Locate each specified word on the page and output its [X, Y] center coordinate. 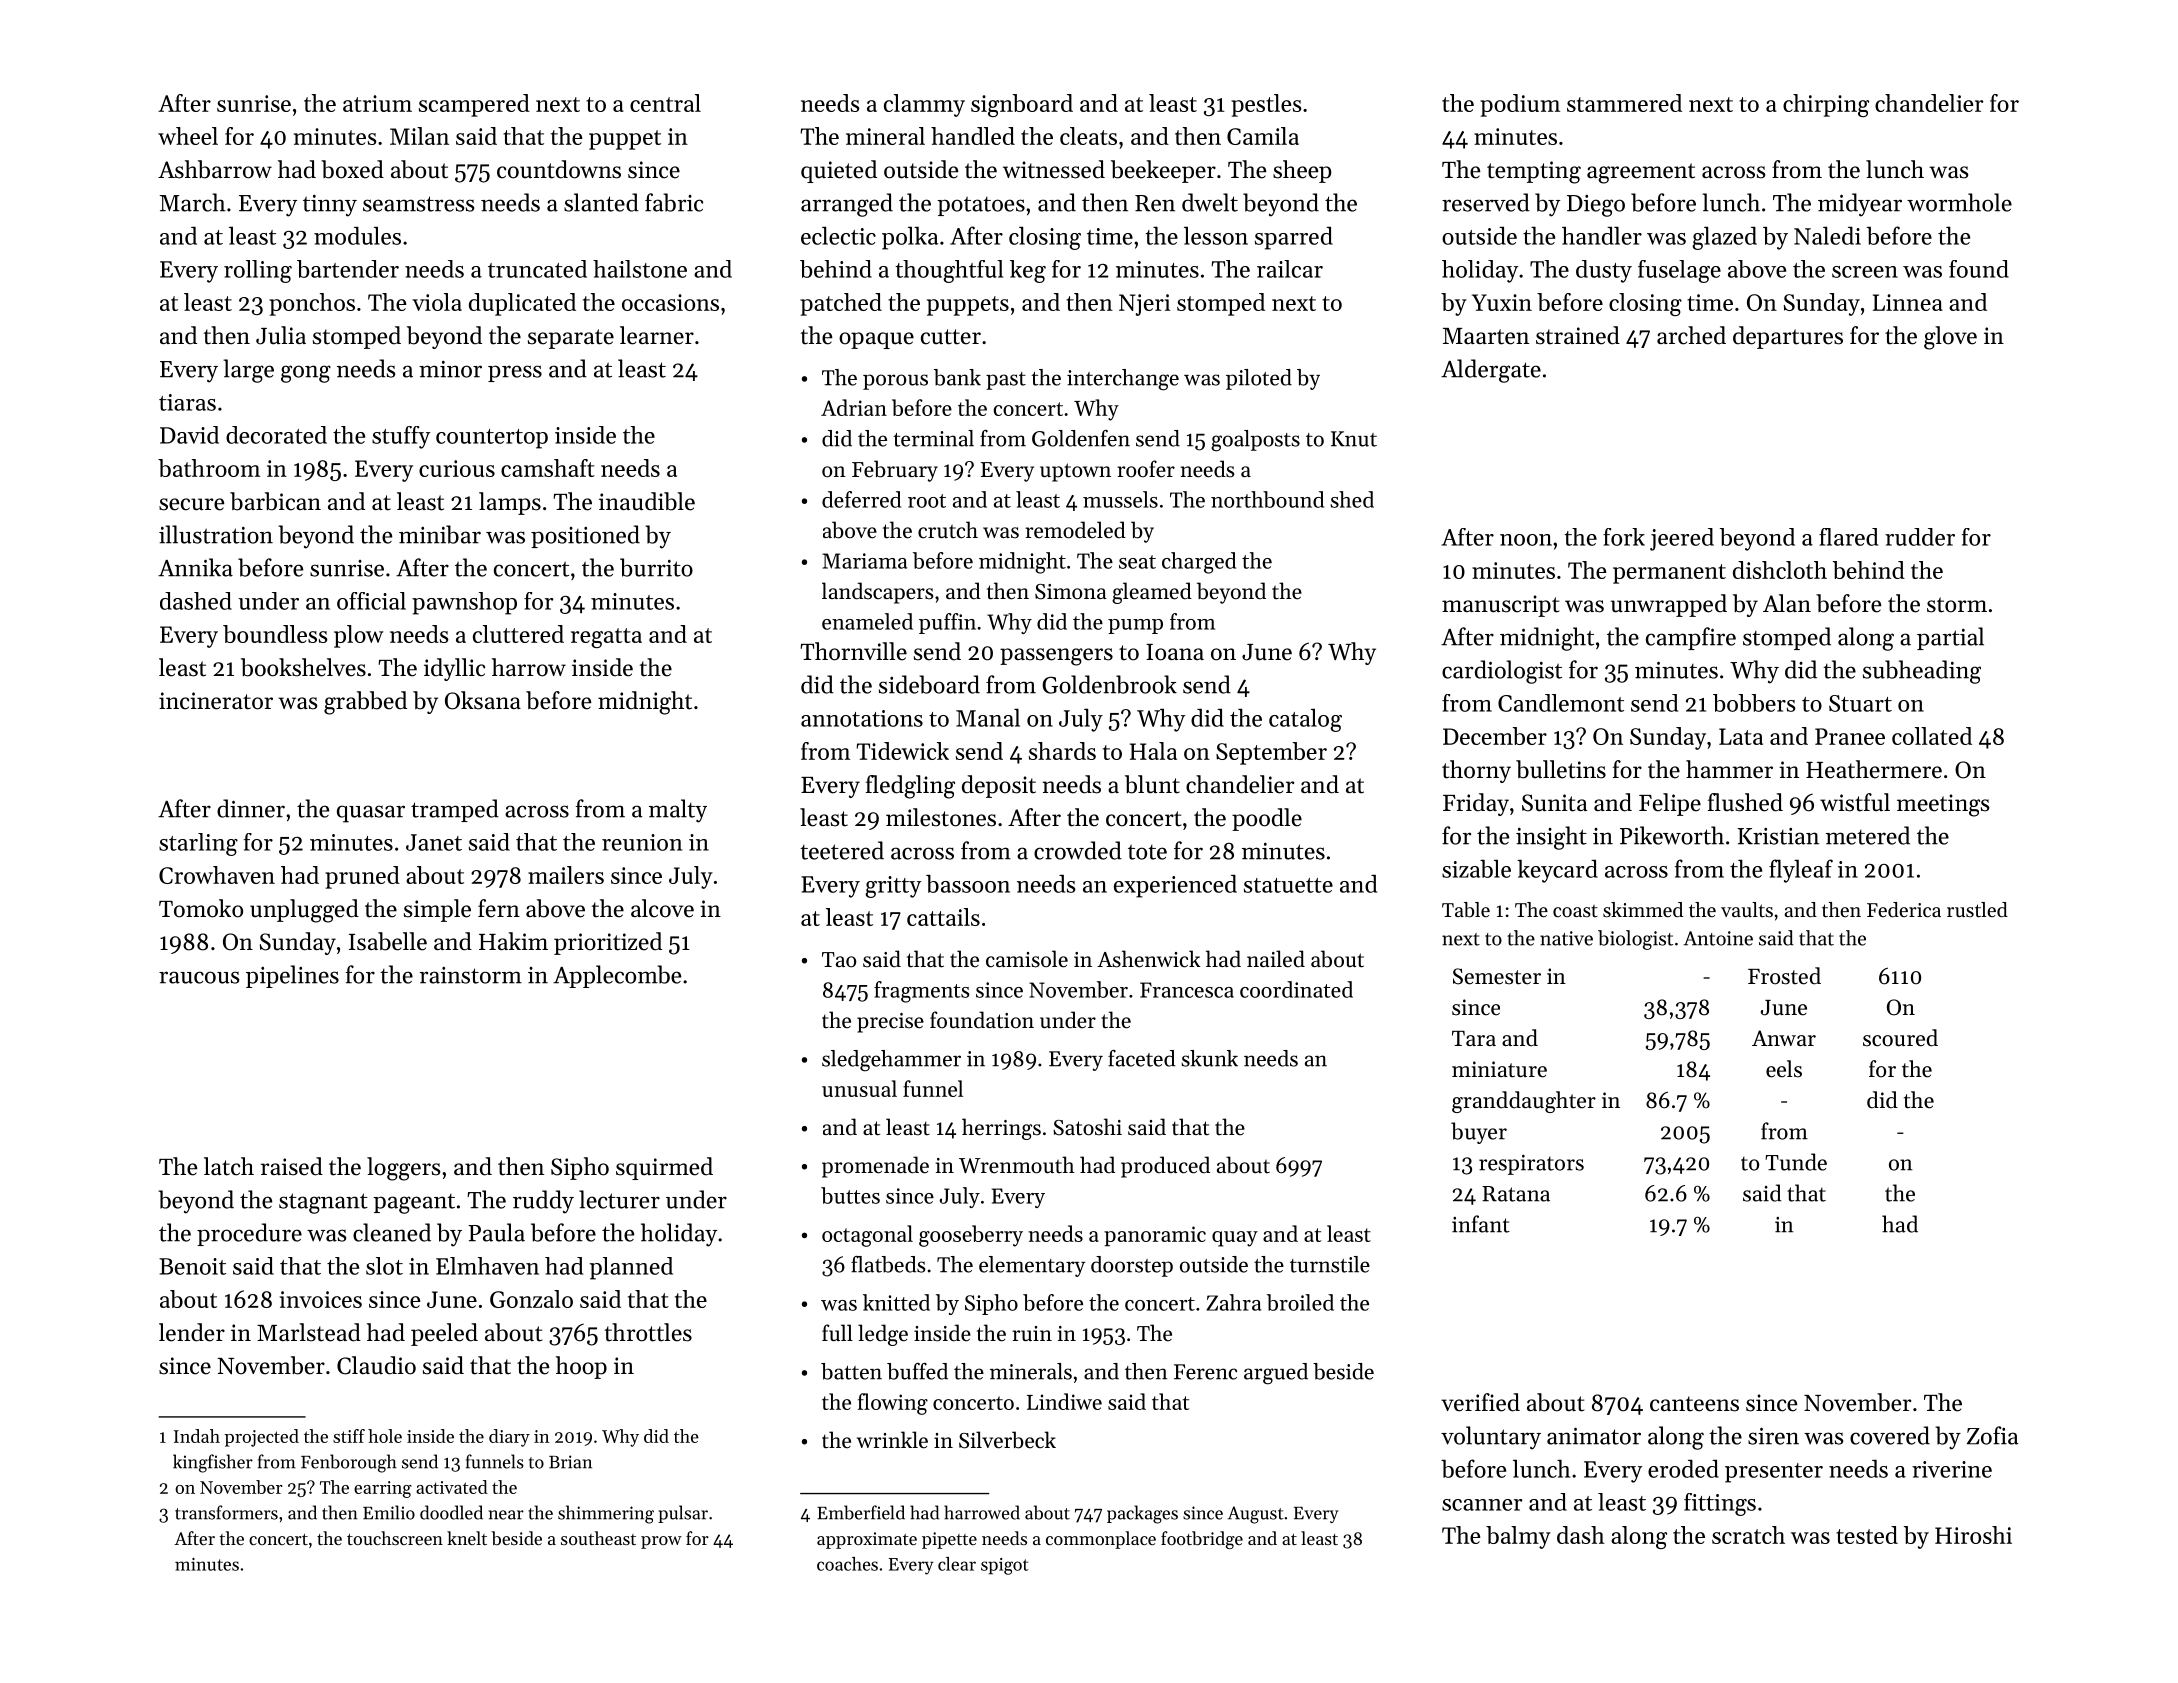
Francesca [1187, 990]
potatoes [981, 206]
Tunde [1796, 1162]
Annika [195, 567]
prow [661, 1542]
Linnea [1908, 302]
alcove [662, 908]
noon [1526, 540]
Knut [1354, 439]
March [193, 202]
